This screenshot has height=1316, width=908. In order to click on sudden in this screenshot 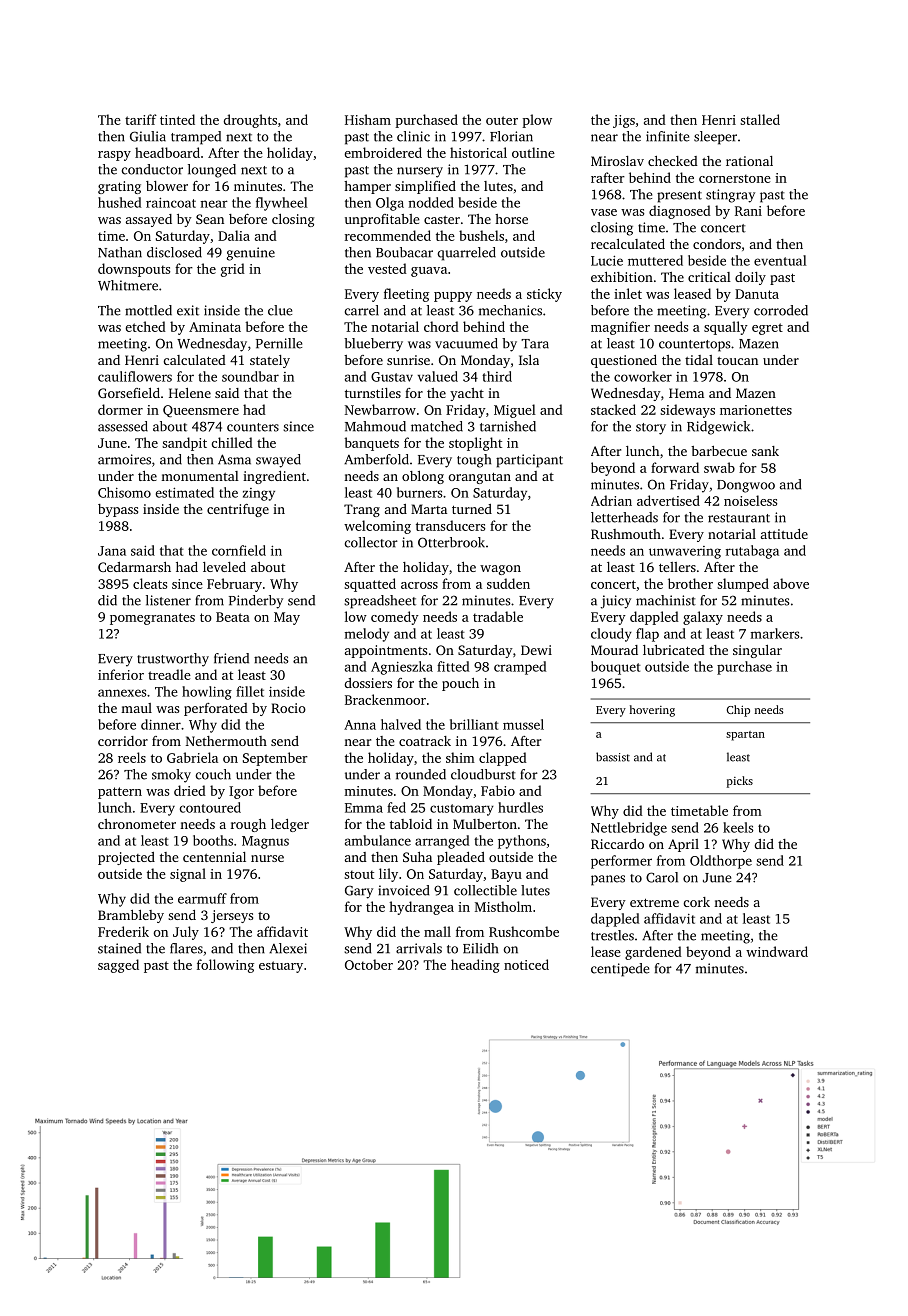, I will do `click(508, 583)`.
